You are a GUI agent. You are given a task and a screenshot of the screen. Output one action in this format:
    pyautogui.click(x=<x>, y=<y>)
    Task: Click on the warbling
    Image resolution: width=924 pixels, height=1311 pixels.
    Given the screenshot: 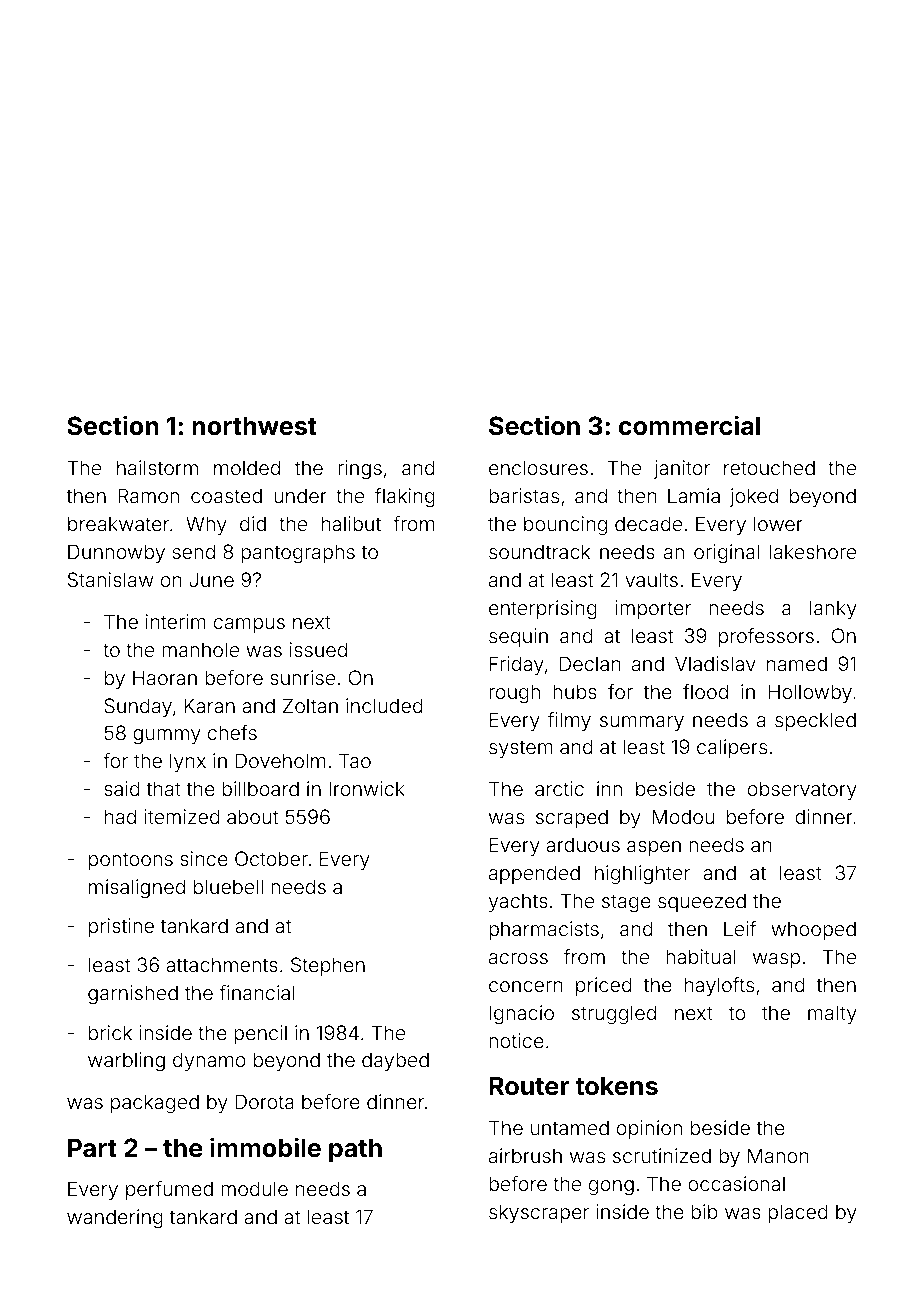 What is the action you would take?
    pyautogui.click(x=126, y=1062)
